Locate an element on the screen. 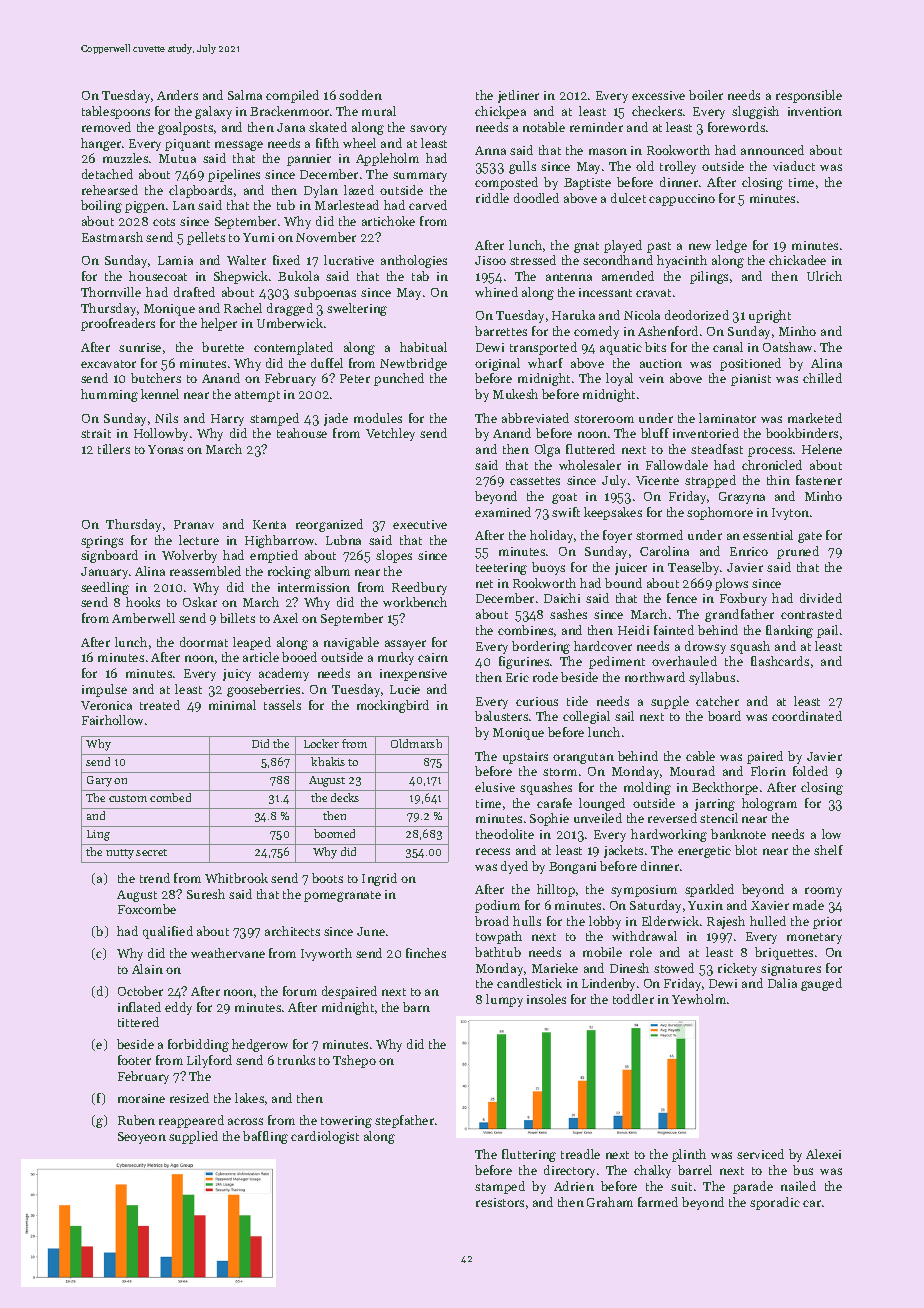 This screenshot has width=924, height=1308. Heidi is located at coordinates (633, 630).
